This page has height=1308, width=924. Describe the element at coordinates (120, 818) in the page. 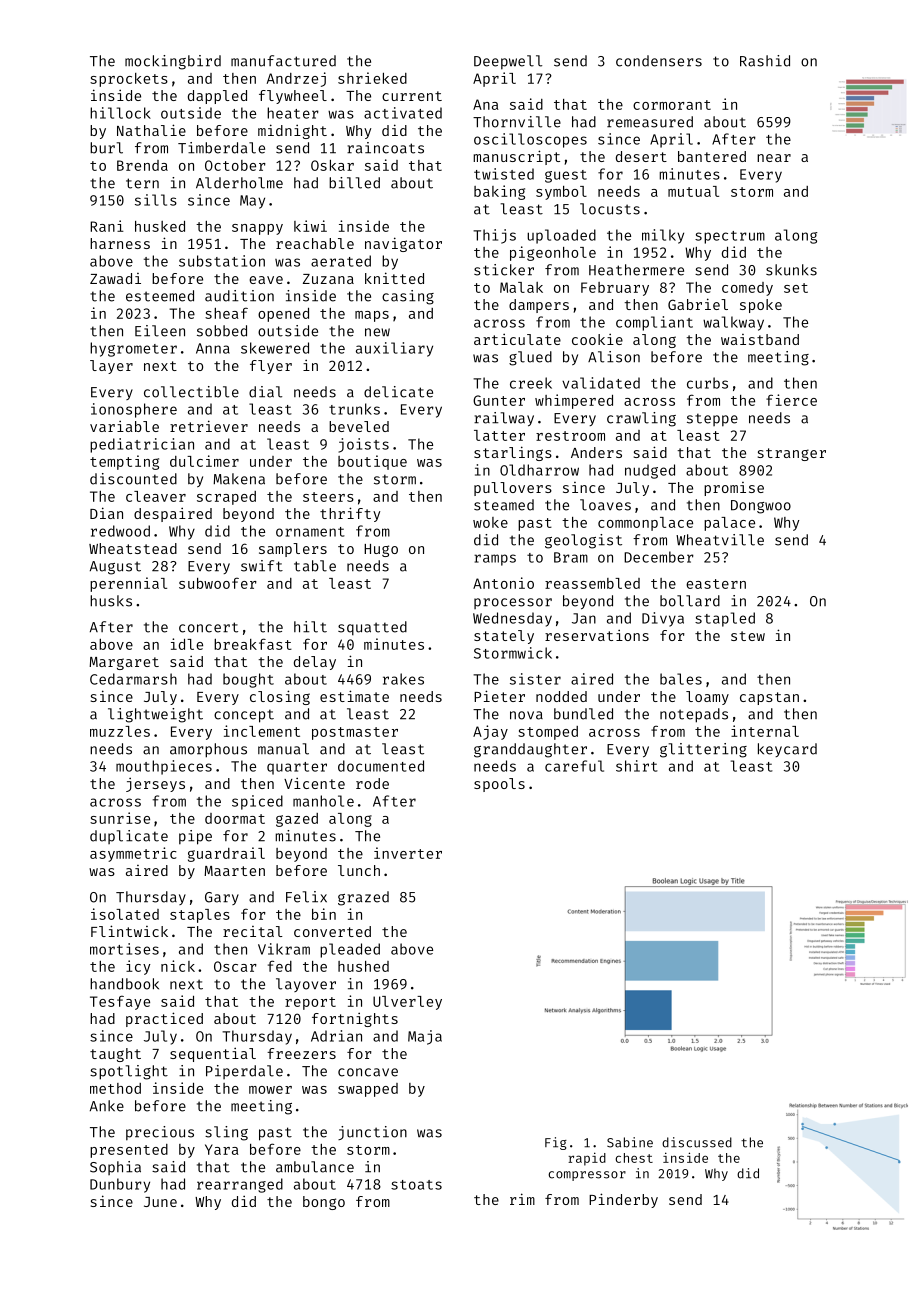

I see `sunrise` at that location.
